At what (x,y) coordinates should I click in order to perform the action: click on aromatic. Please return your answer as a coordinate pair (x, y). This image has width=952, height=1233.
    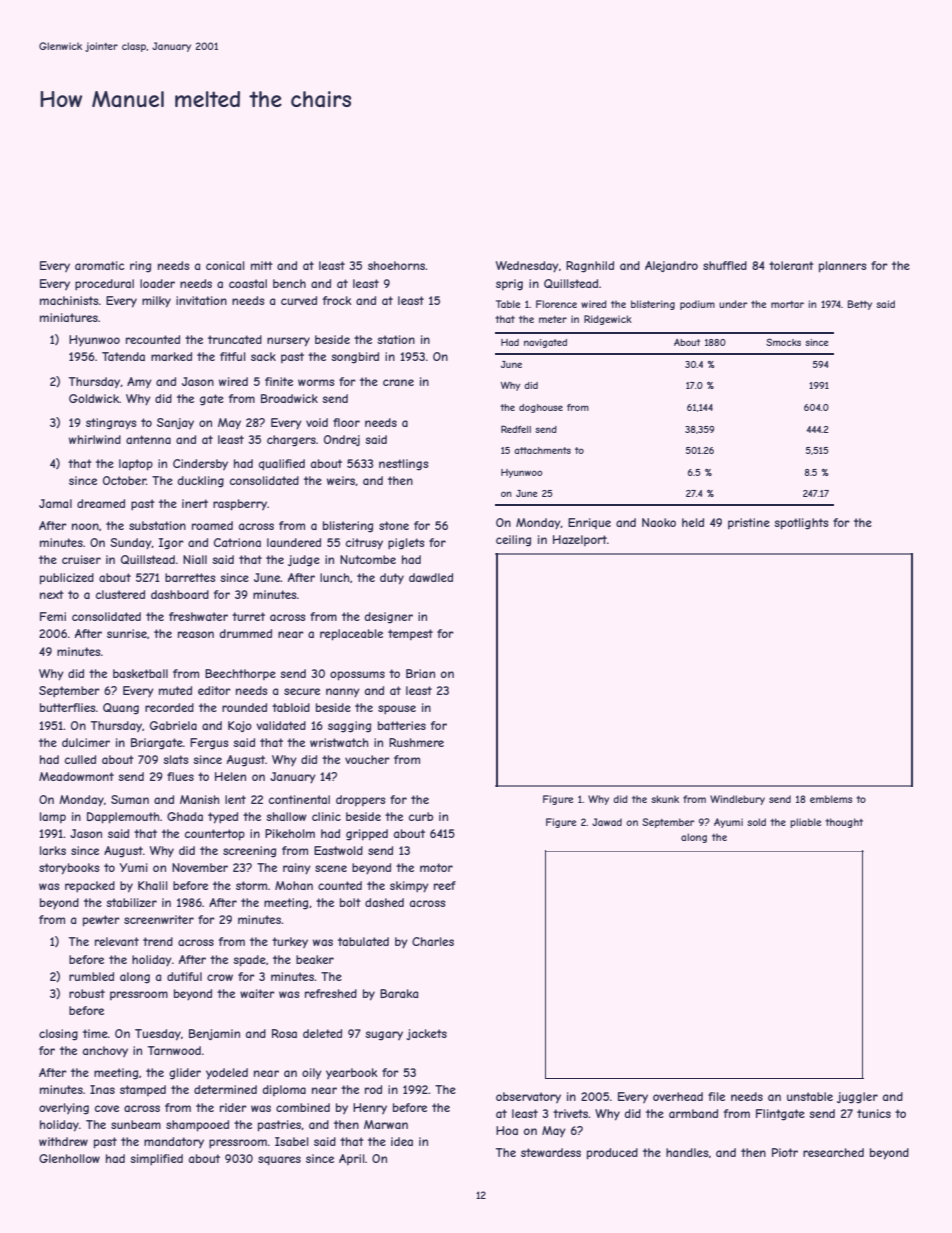
    Looking at the image, I should click on (100, 265).
